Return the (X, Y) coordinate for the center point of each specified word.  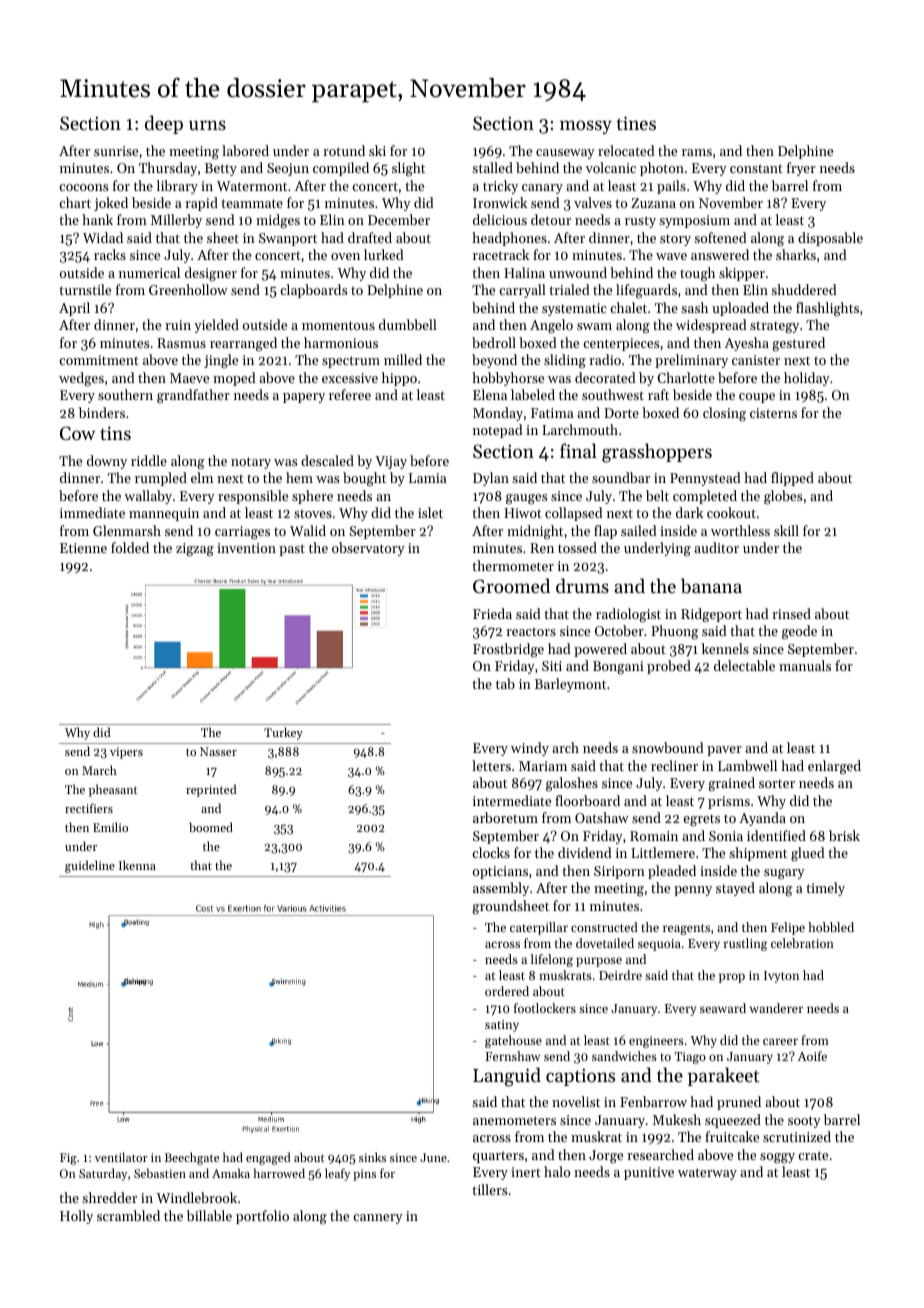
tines (636, 123)
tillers (489, 1189)
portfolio (262, 1217)
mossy (586, 127)
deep (164, 124)
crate (813, 1155)
